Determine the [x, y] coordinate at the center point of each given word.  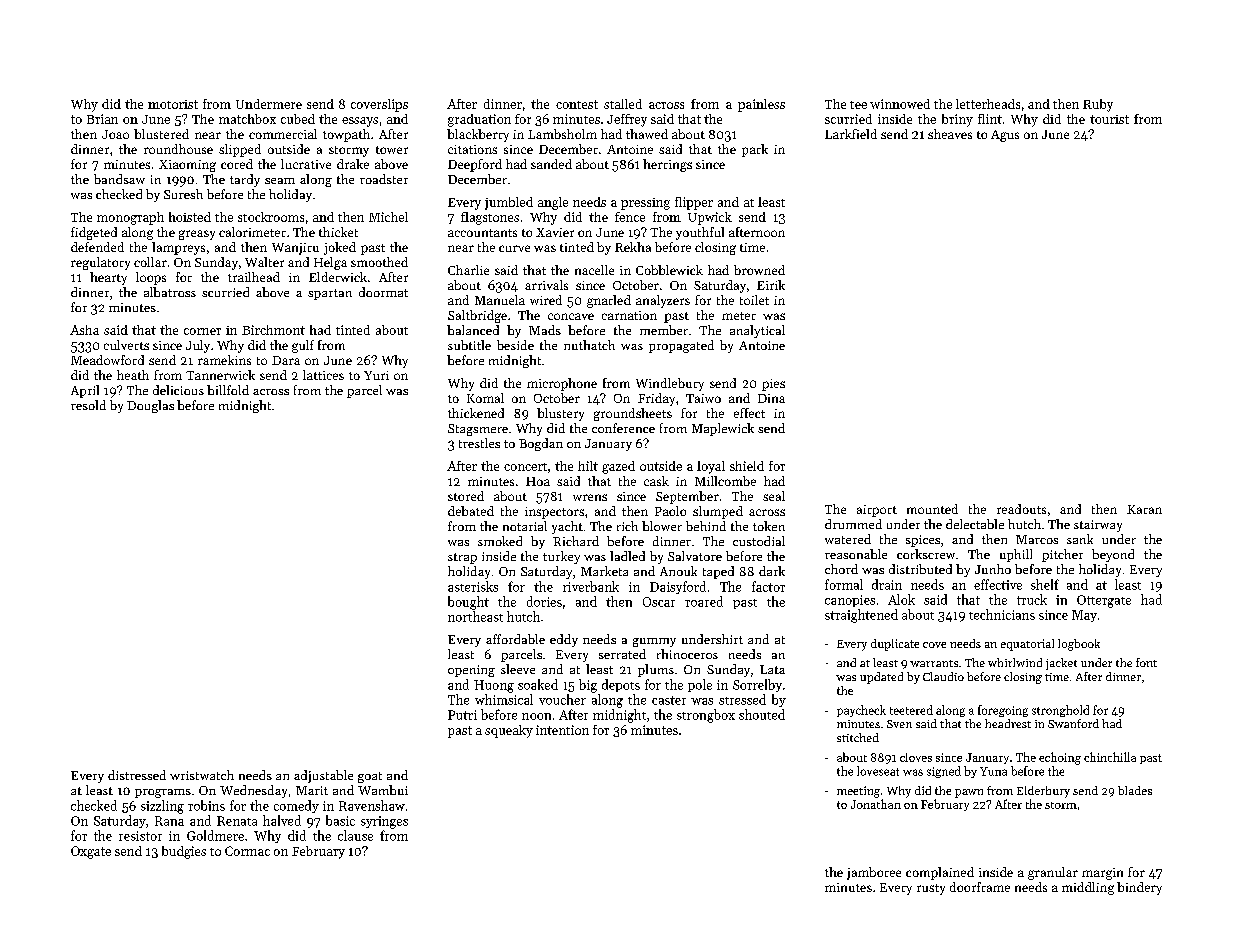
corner [202, 331]
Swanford [1073, 723]
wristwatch [202, 775]
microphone [562, 384]
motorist [173, 104]
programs [163, 793]
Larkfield [851, 134]
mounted [932, 509]
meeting [858, 792]
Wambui [383, 790]
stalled [623, 104]
